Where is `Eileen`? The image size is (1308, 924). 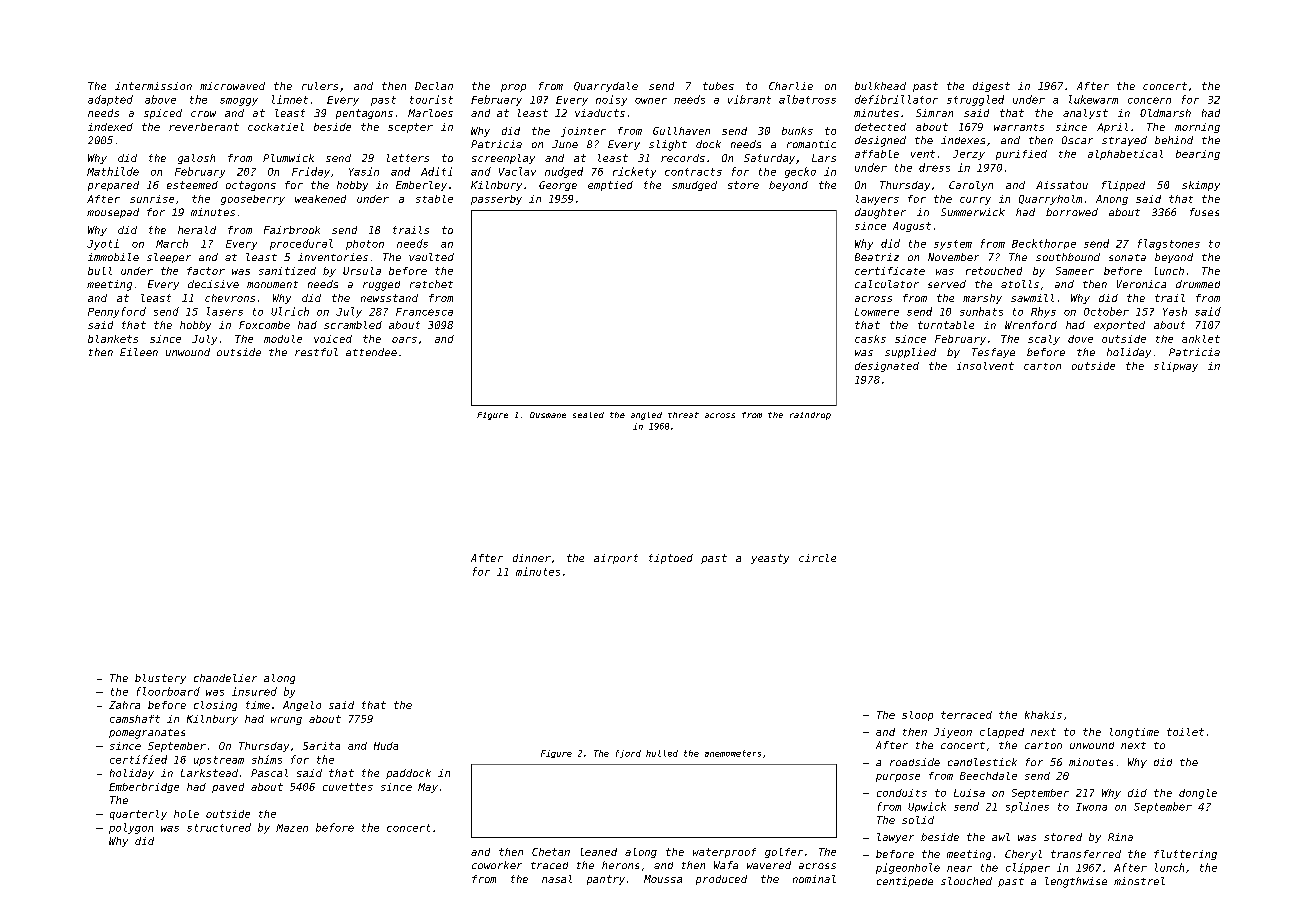
Eileen is located at coordinates (139, 352).
